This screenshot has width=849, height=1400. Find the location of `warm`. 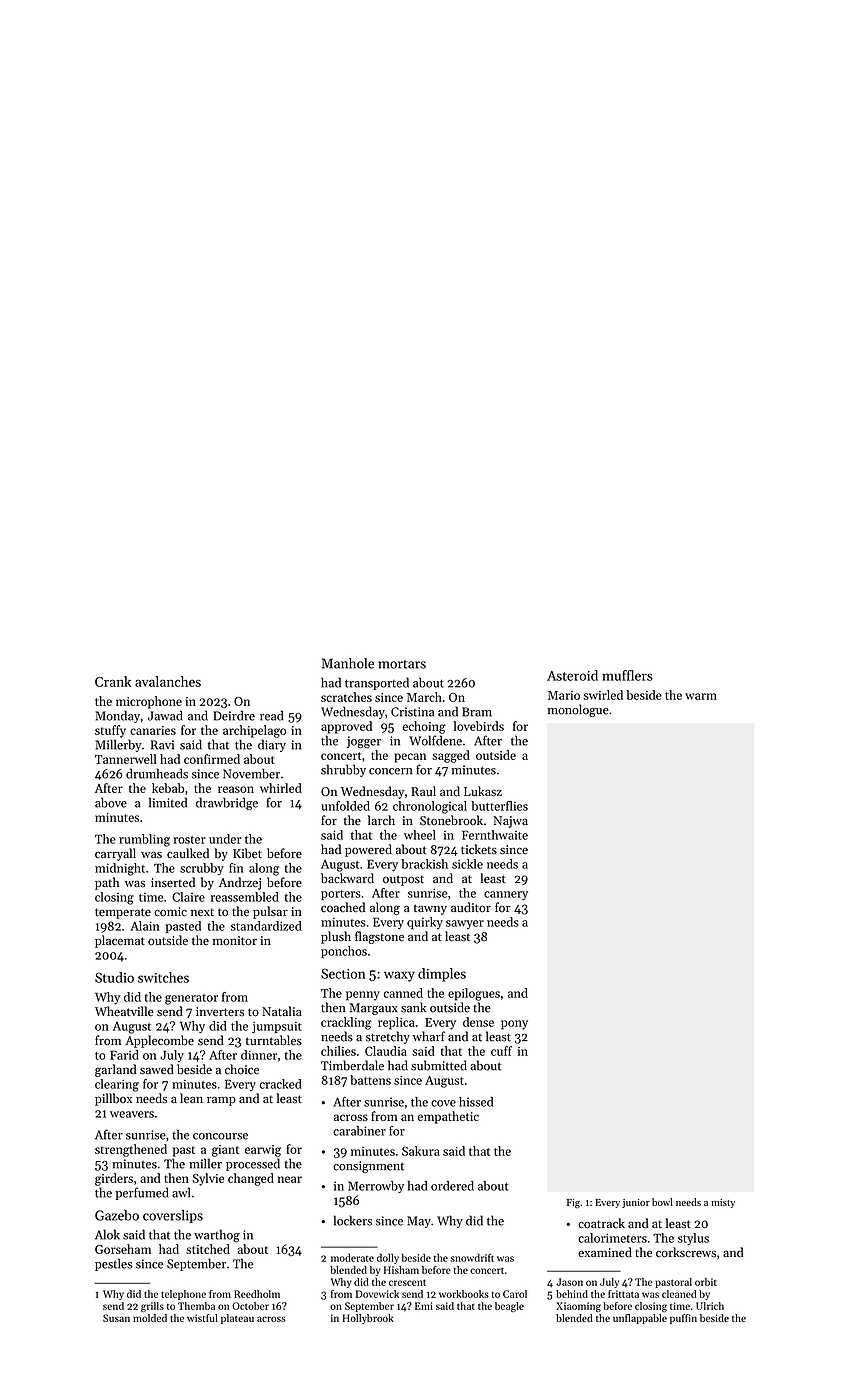

warm is located at coordinates (701, 696).
